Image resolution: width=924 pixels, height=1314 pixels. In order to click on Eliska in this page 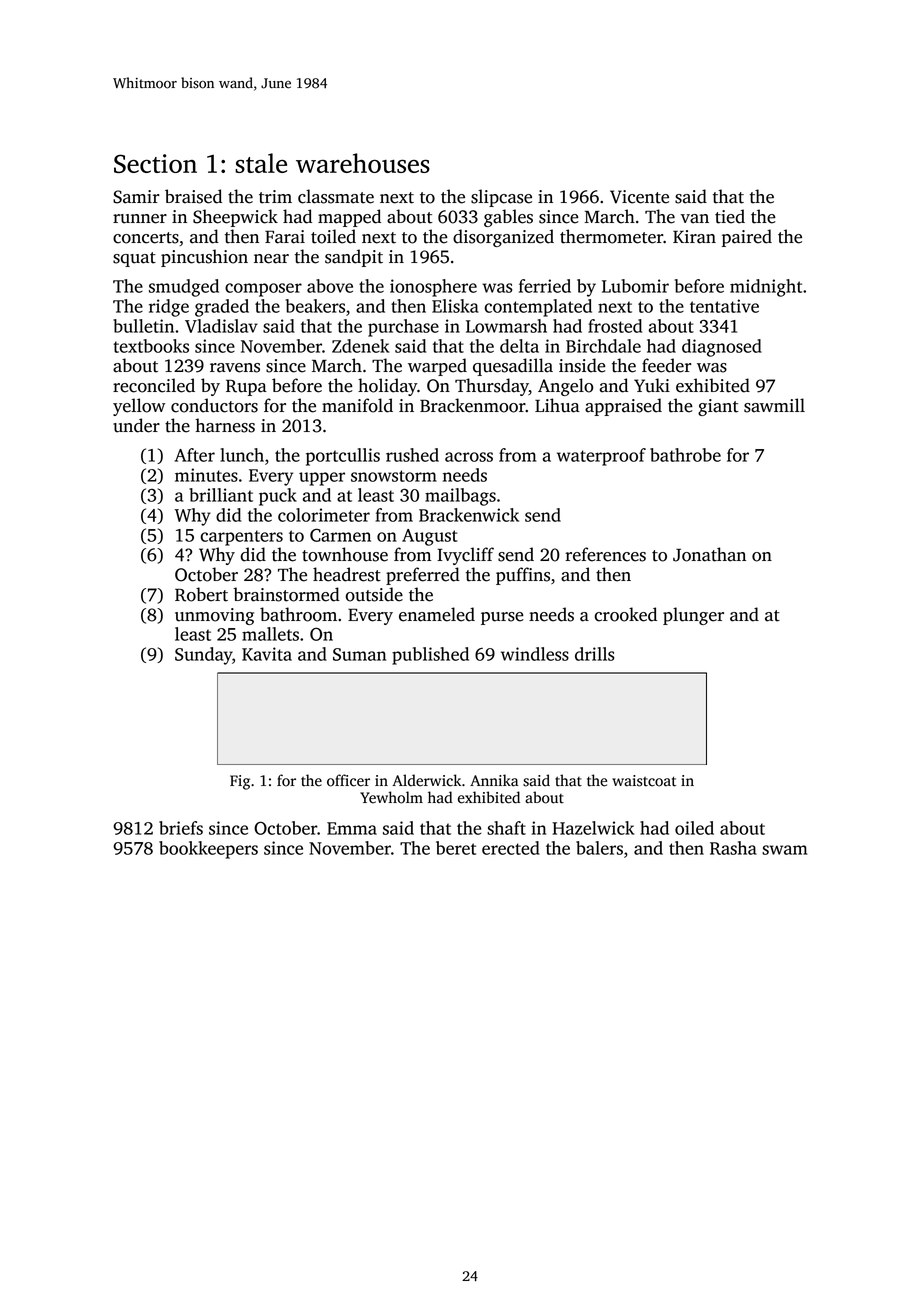, I will do `click(455, 306)`.
